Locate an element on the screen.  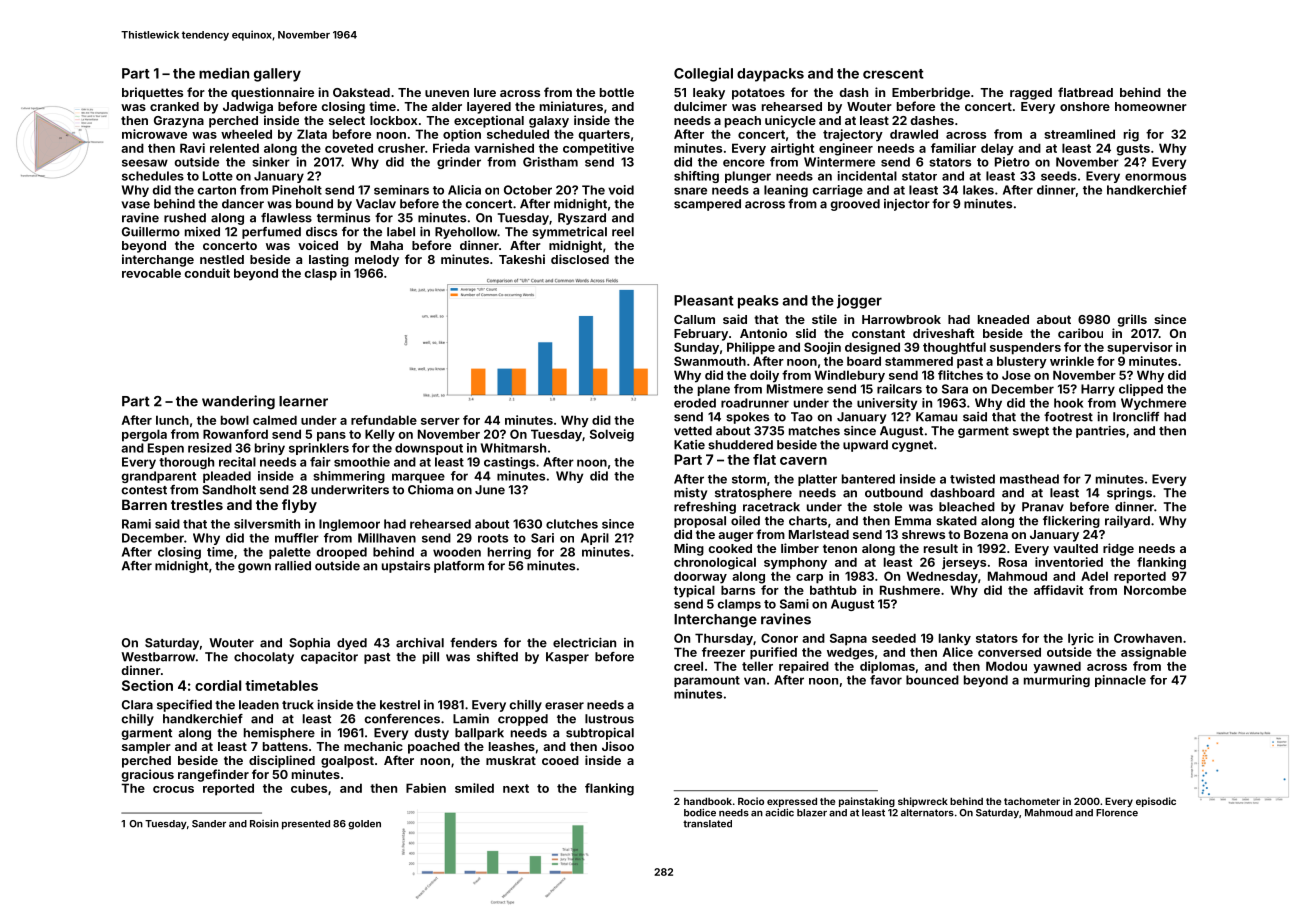
bottle is located at coordinates (617, 92).
